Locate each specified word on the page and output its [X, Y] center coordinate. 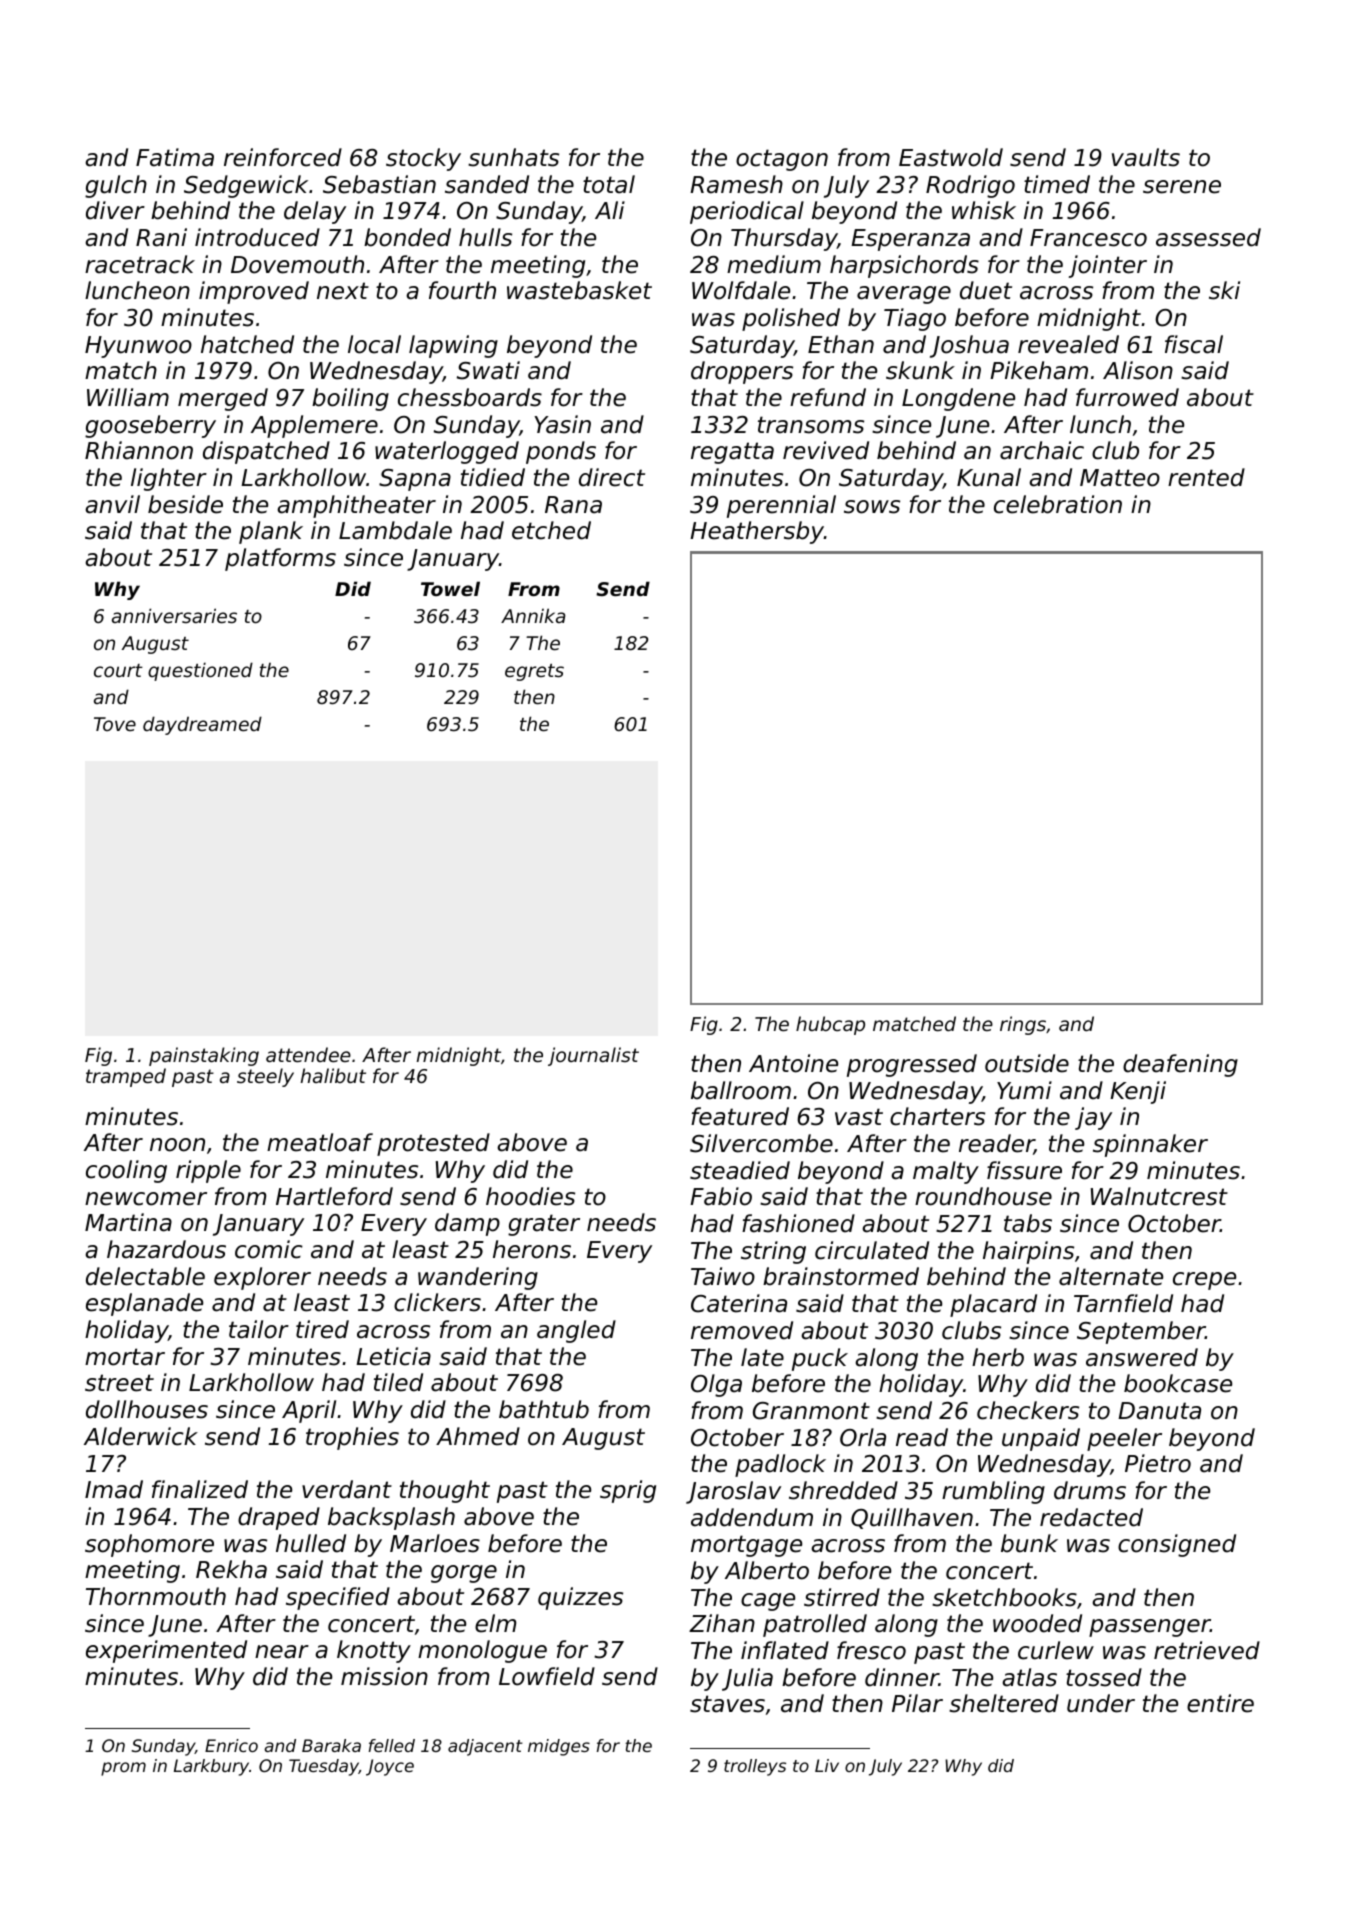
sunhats [513, 157]
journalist [593, 1056]
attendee [308, 1054]
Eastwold [951, 157]
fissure [1024, 1170]
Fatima [175, 157]
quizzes [580, 1598]
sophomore [149, 1545]
